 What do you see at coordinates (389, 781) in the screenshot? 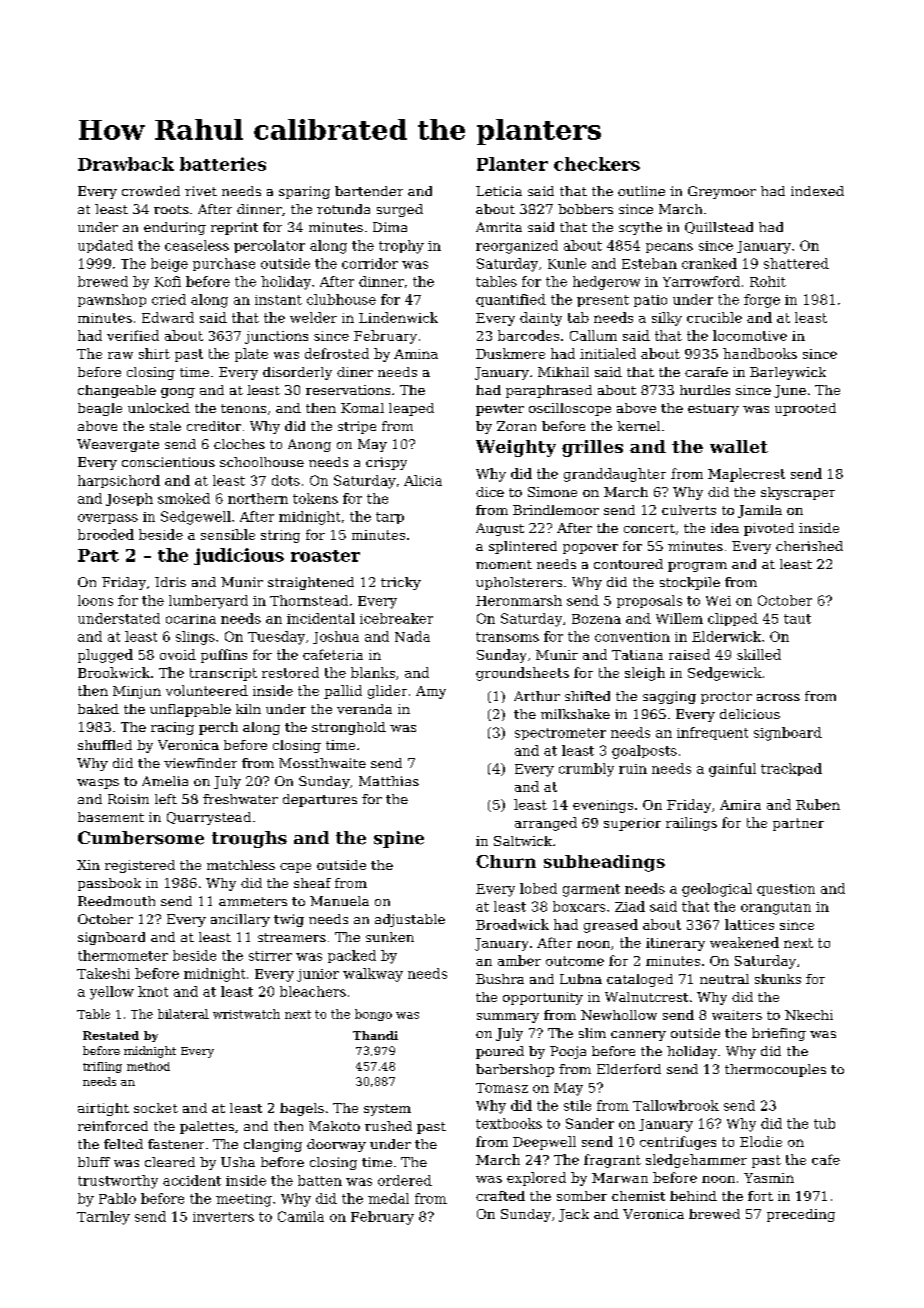
I see `Matthias` at bounding box center [389, 781].
